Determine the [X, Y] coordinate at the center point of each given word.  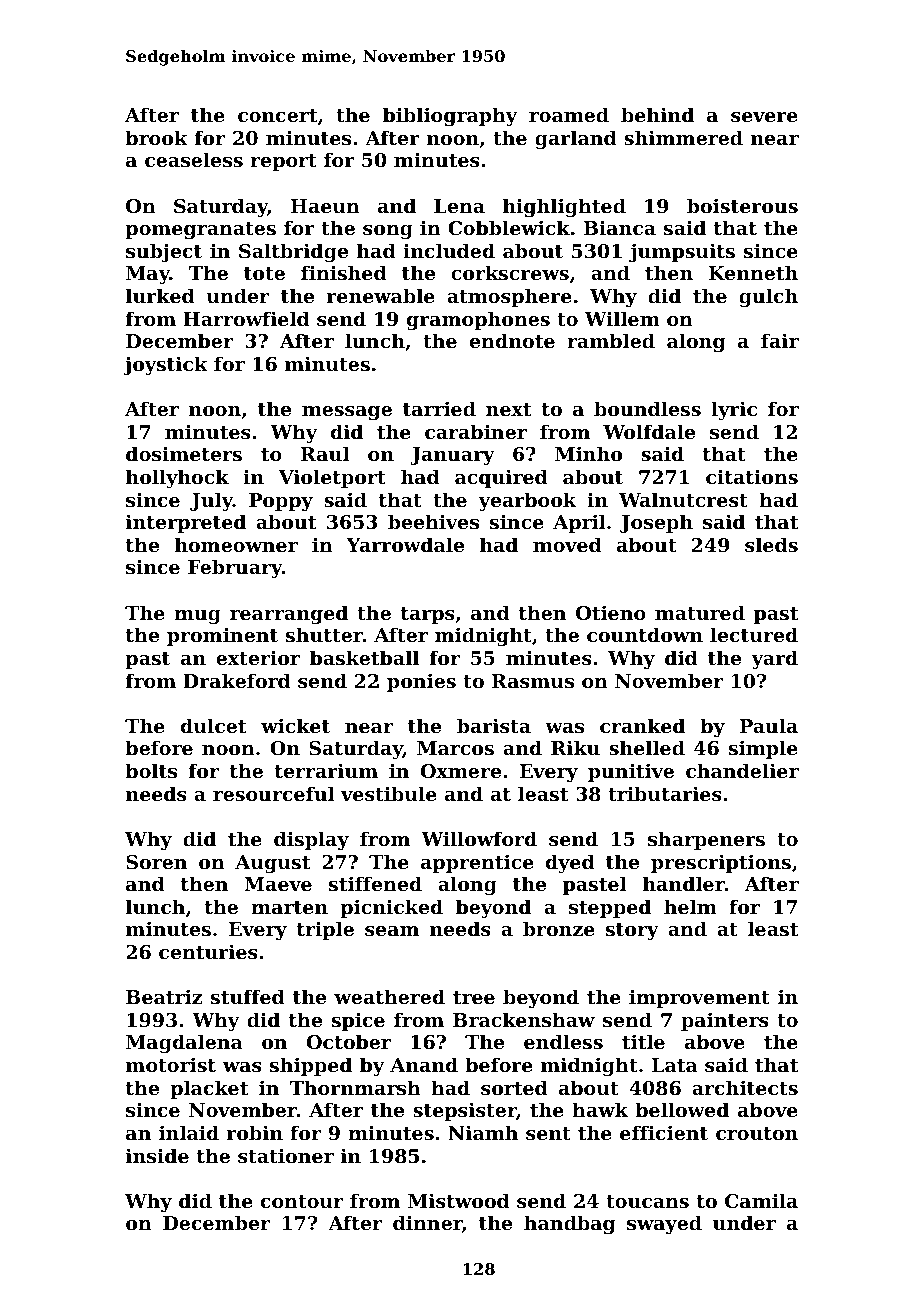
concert [277, 115]
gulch [768, 297]
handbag [570, 1224]
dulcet [213, 725]
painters [725, 1021]
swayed [664, 1224]
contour [302, 1202]
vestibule [389, 794]
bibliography [450, 116]
